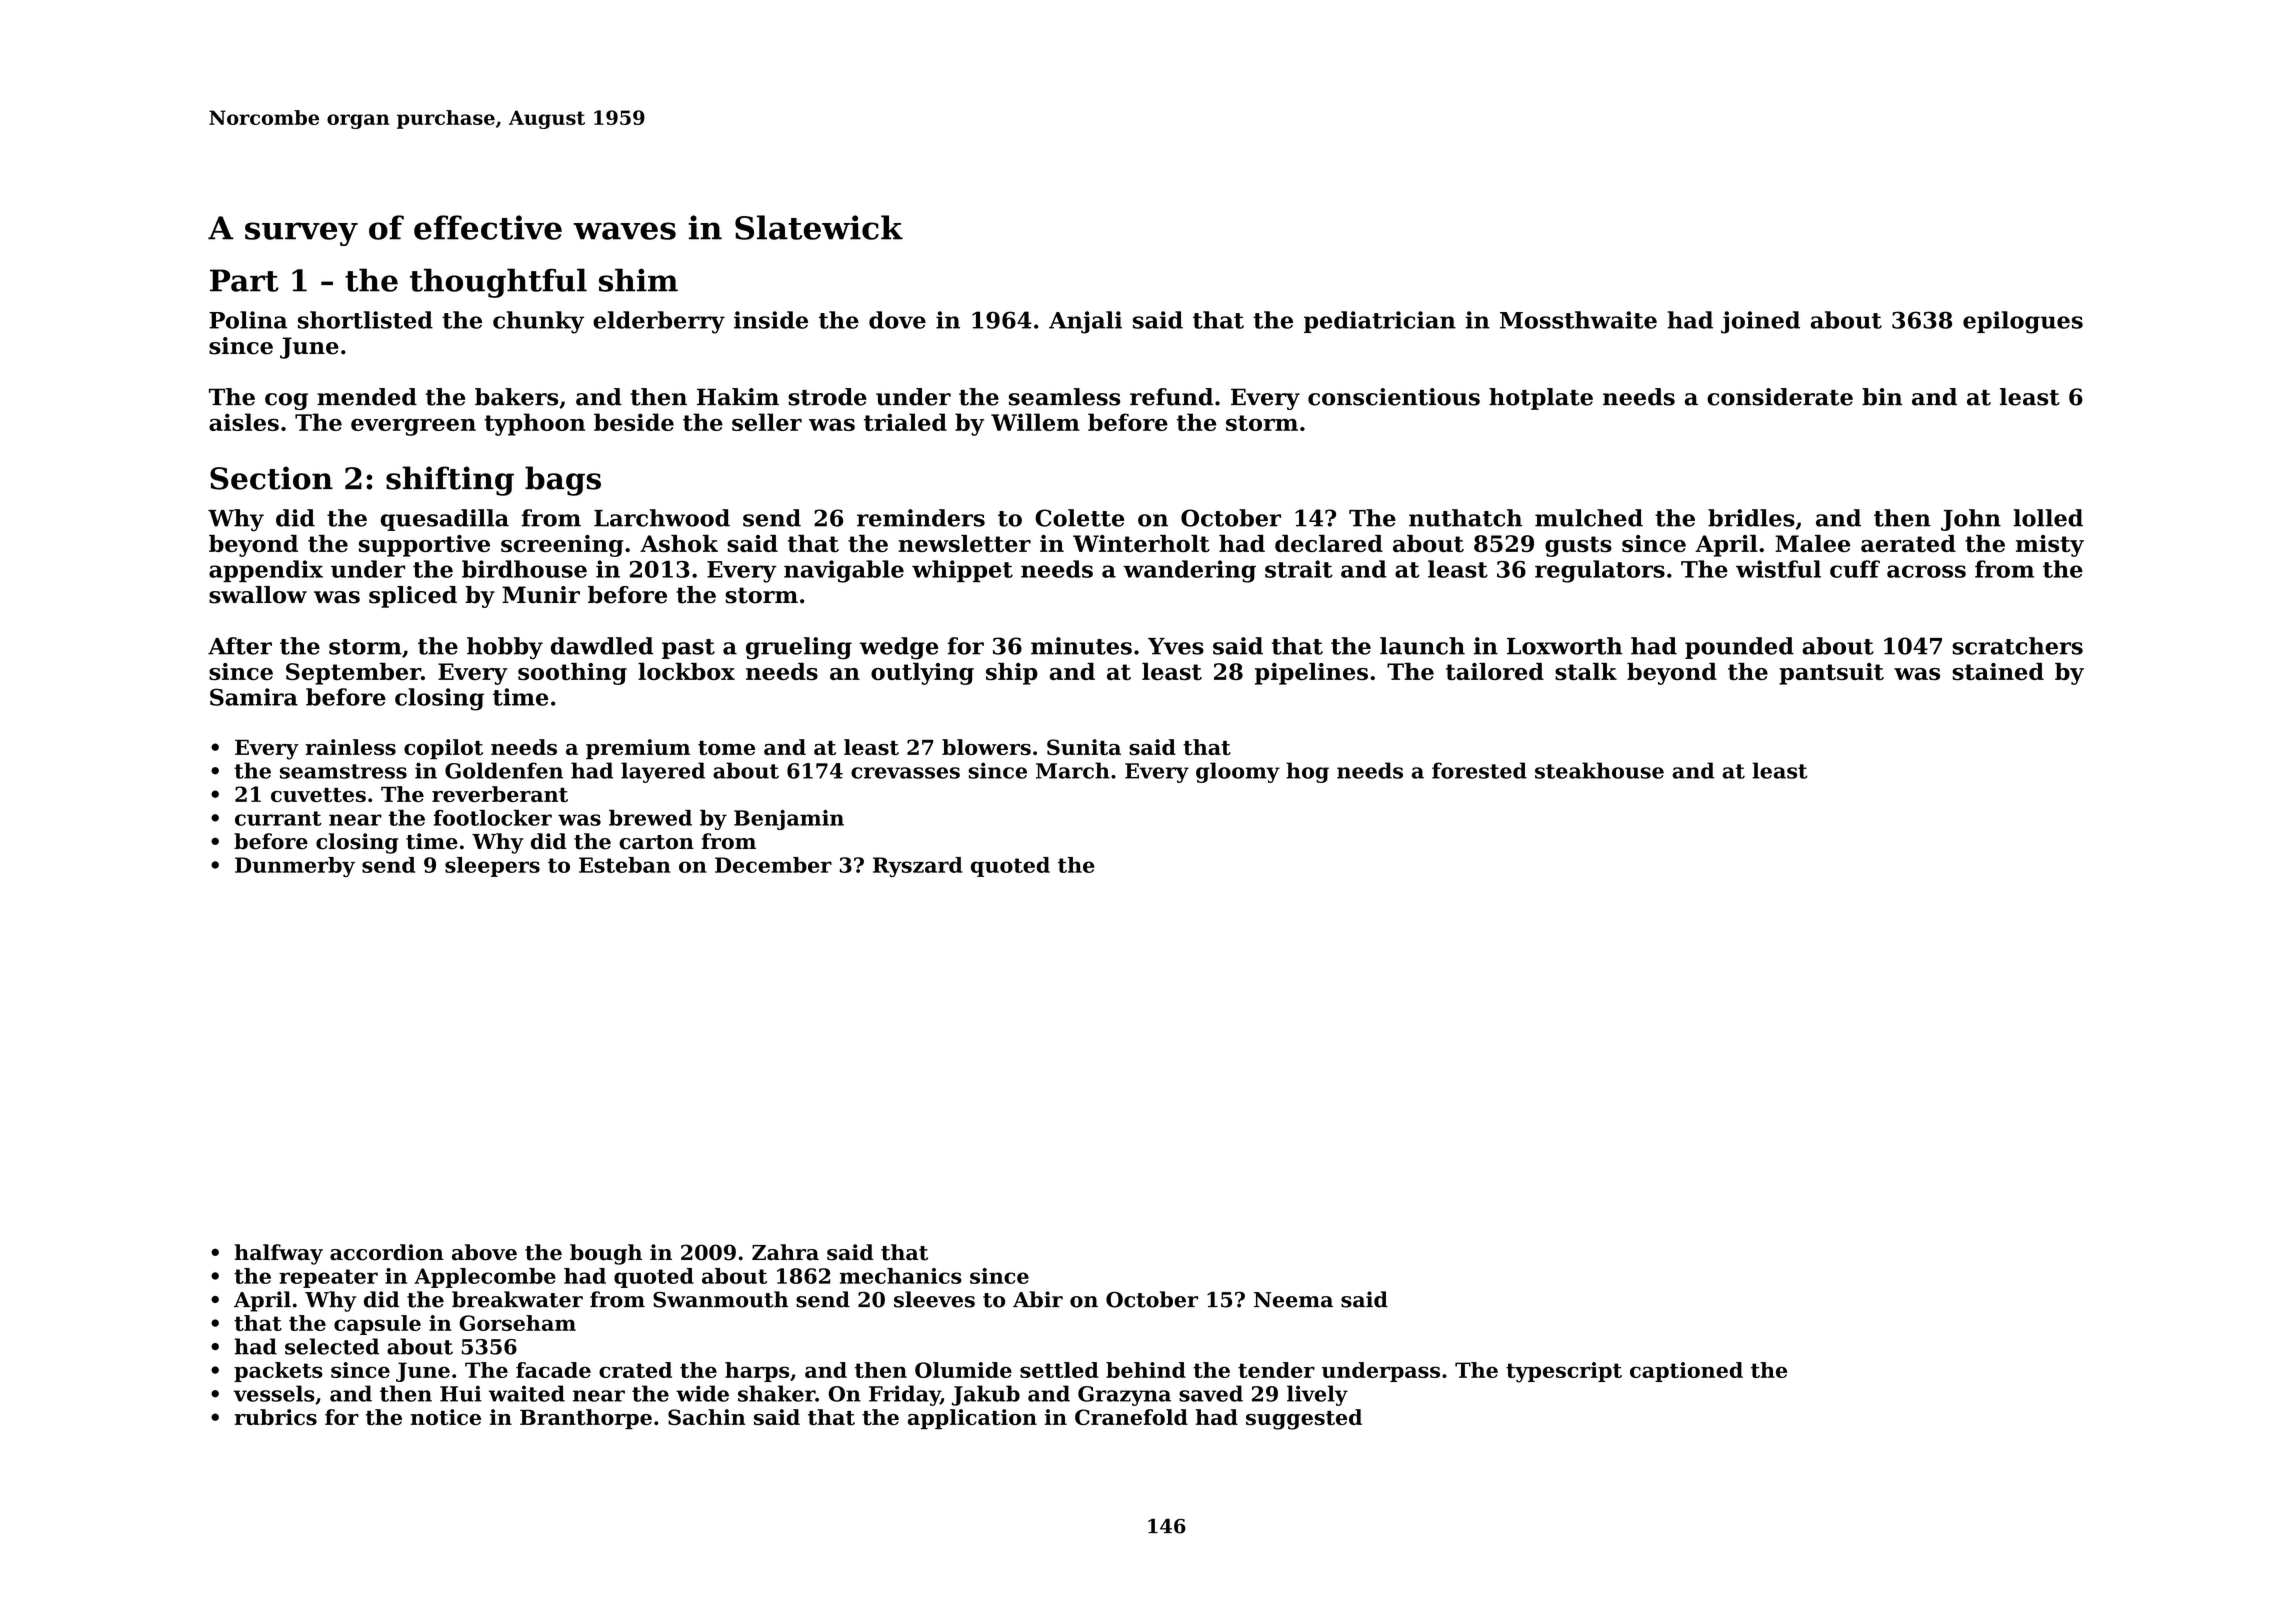  Describe the element at coordinates (1686, 1372) in the screenshot. I see `captioned` at that location.
